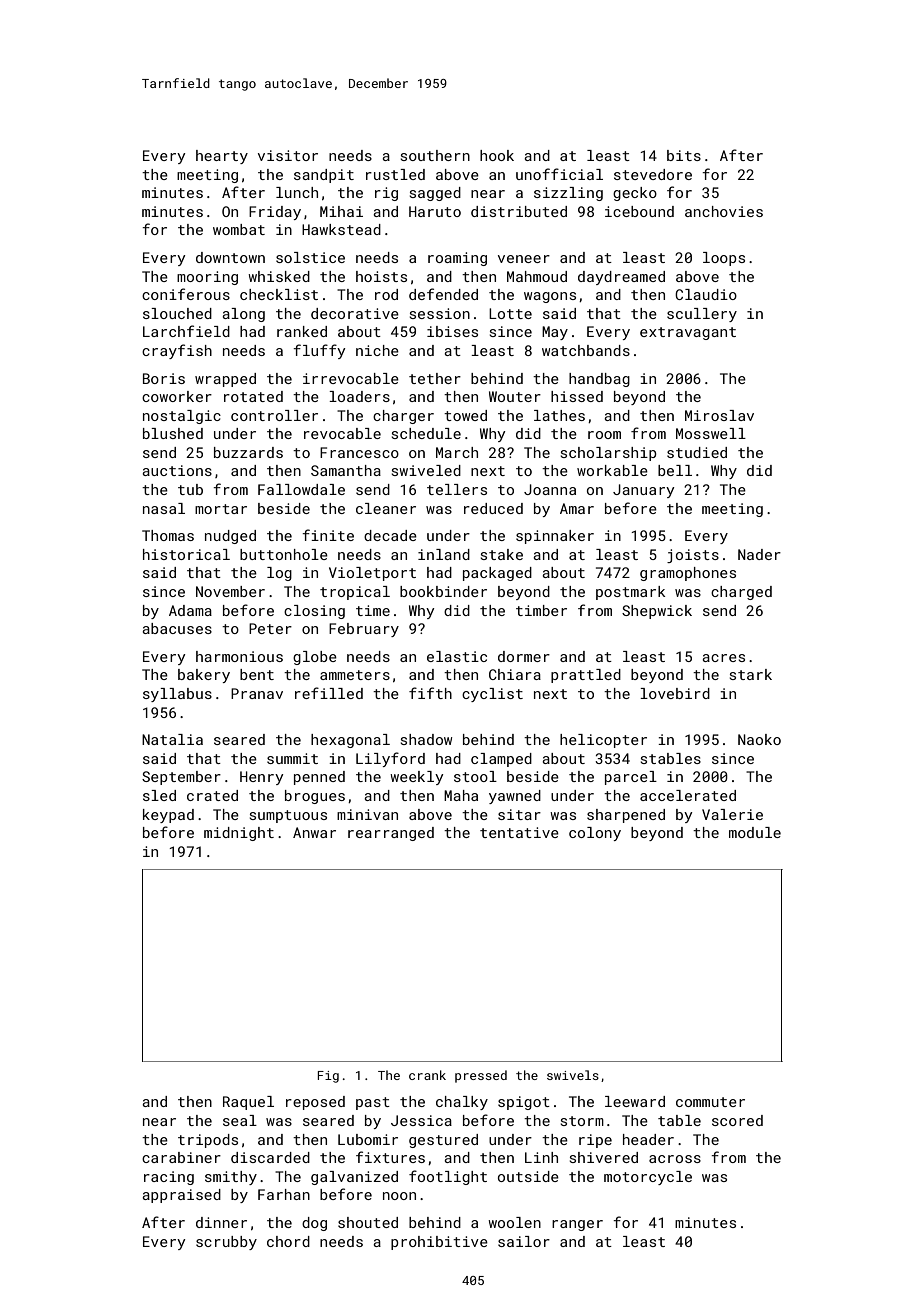 The width and height of the image is (924, 1314). What do you see at coordinates (621, 278) in the image?
I see `daydreamed` at bounding box center [621, 278].
